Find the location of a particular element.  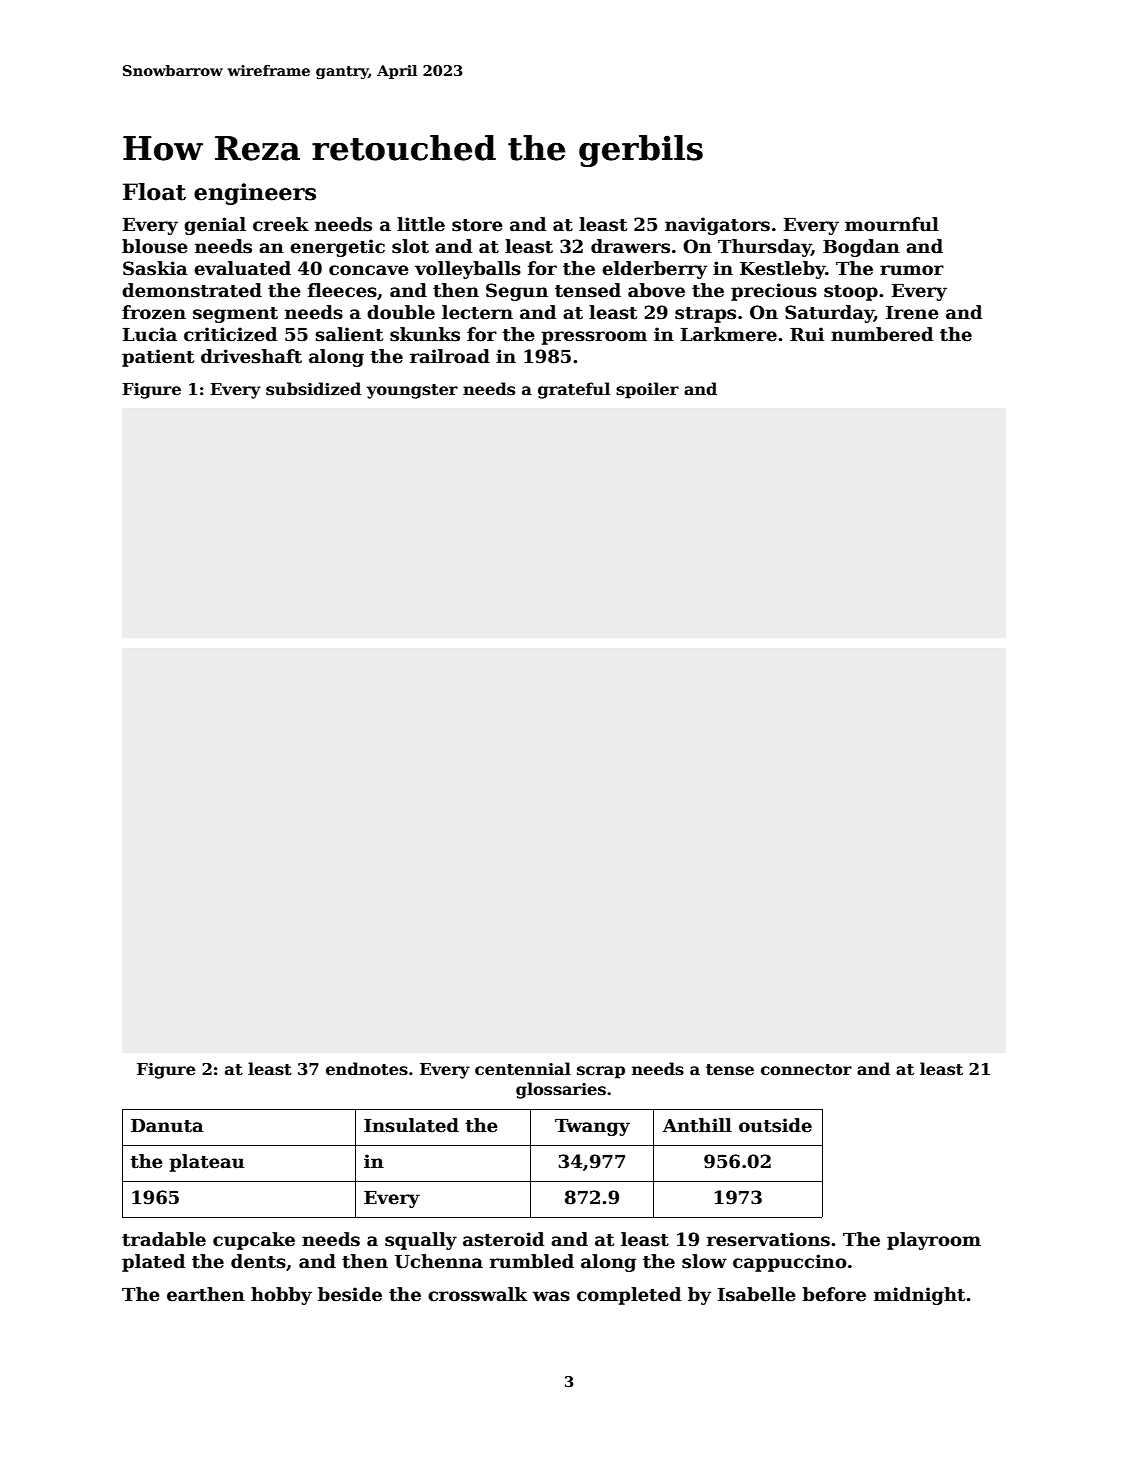

Thursday is located at coordinates (764, 248).
